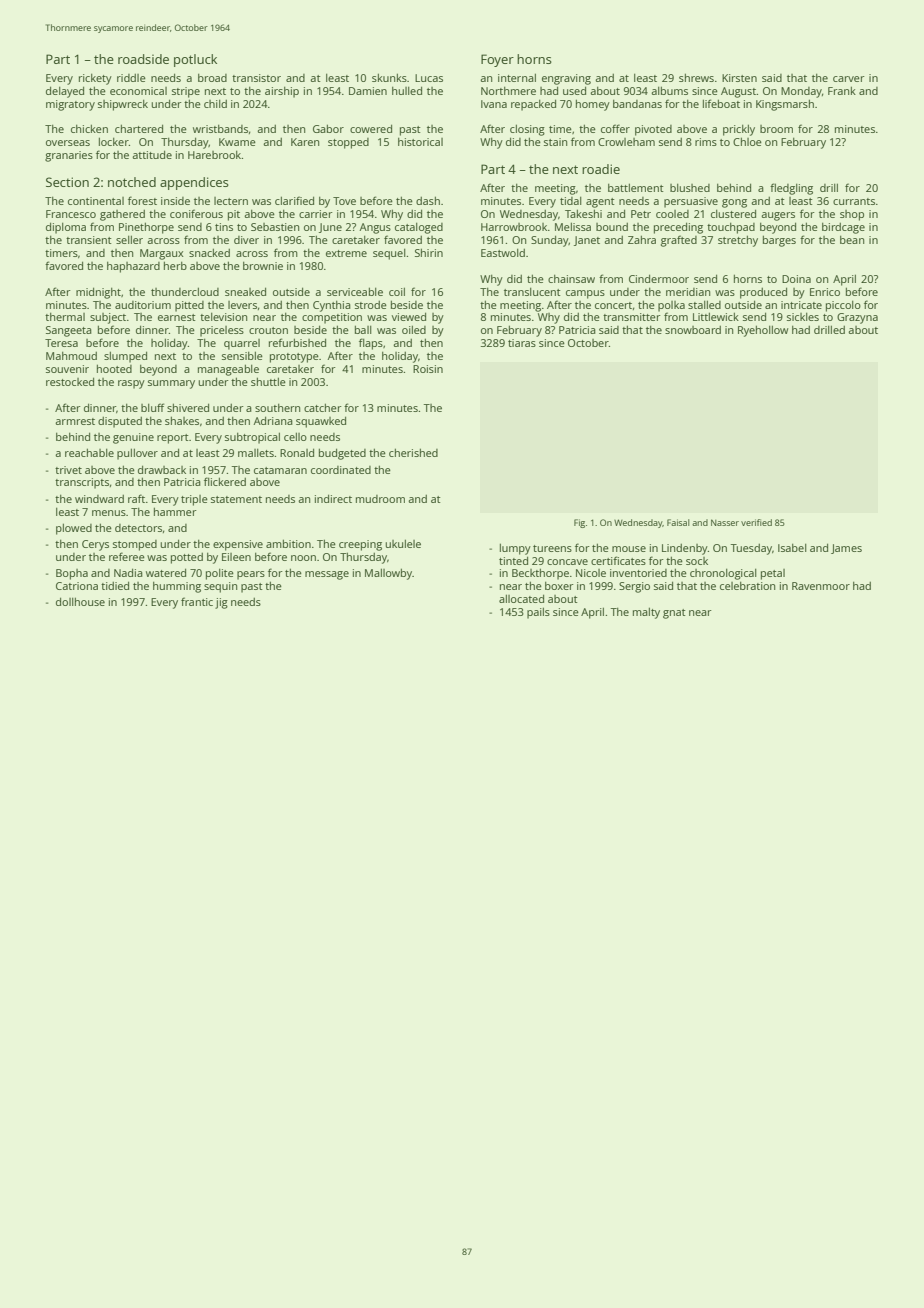 This screenshot has width=924, height=1308. I want to click on James, so click(846, 549).
